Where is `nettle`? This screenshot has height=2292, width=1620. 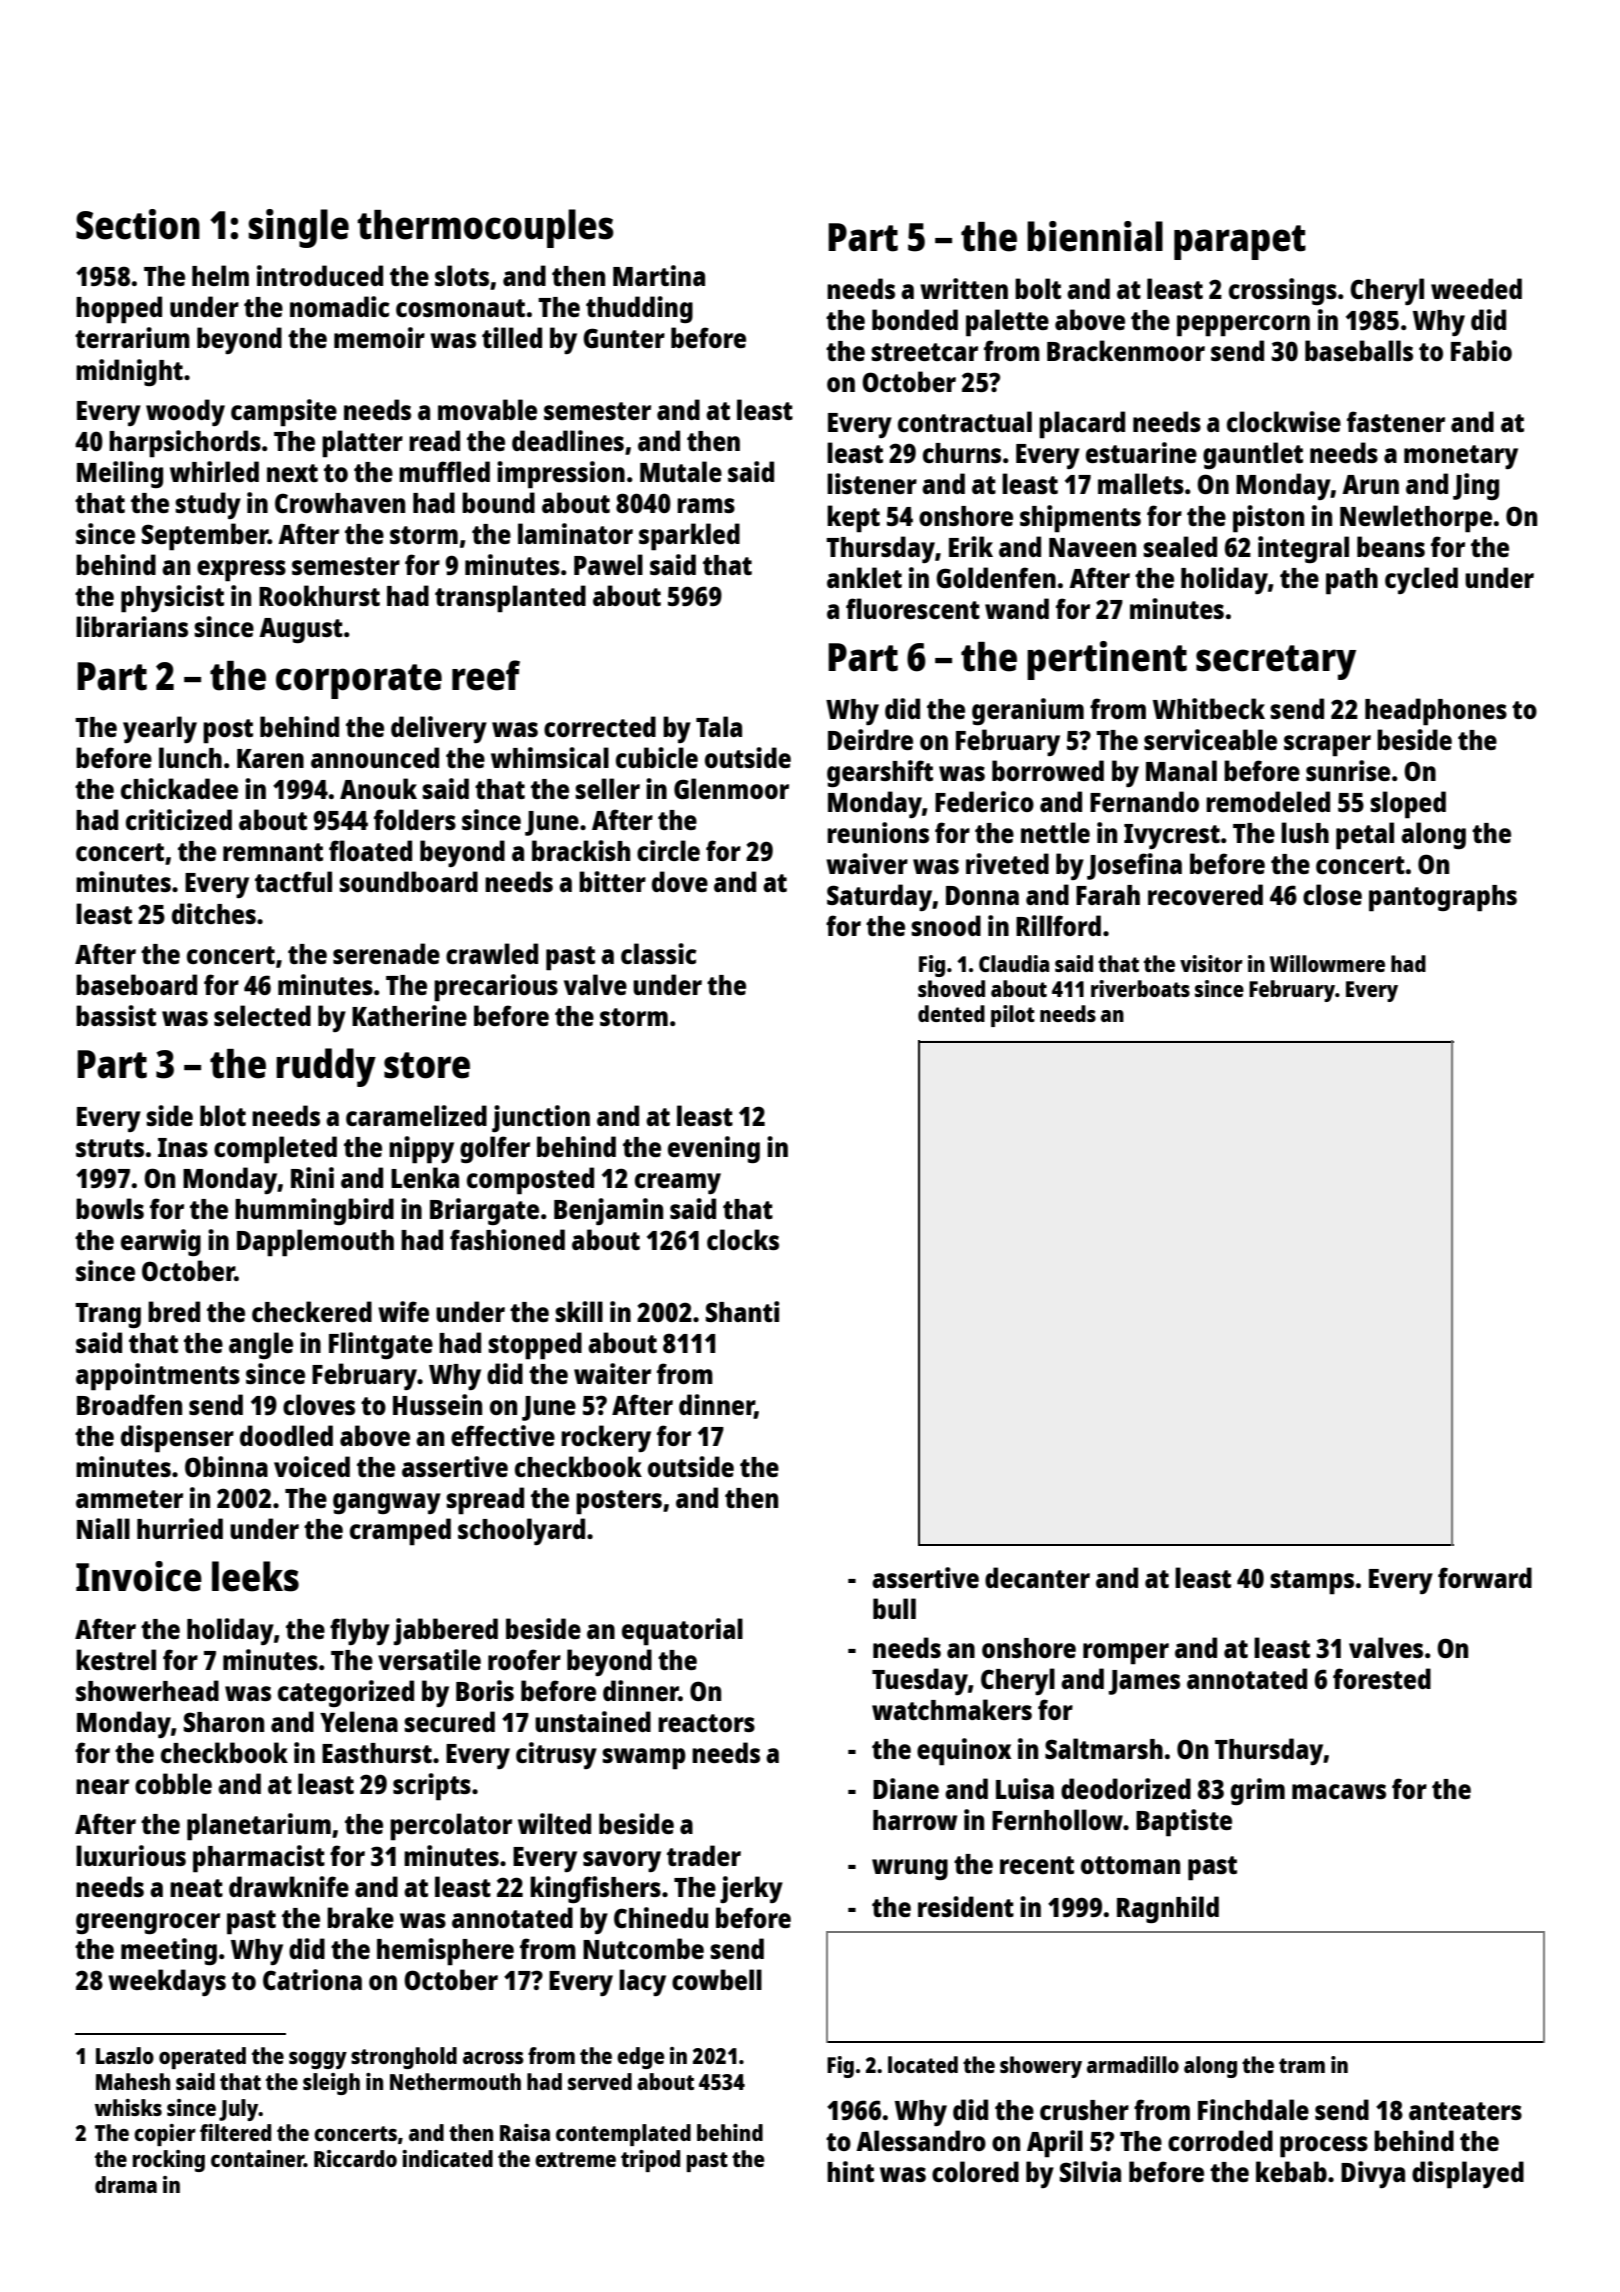
nettle is located at coordinates (1055, 832).
